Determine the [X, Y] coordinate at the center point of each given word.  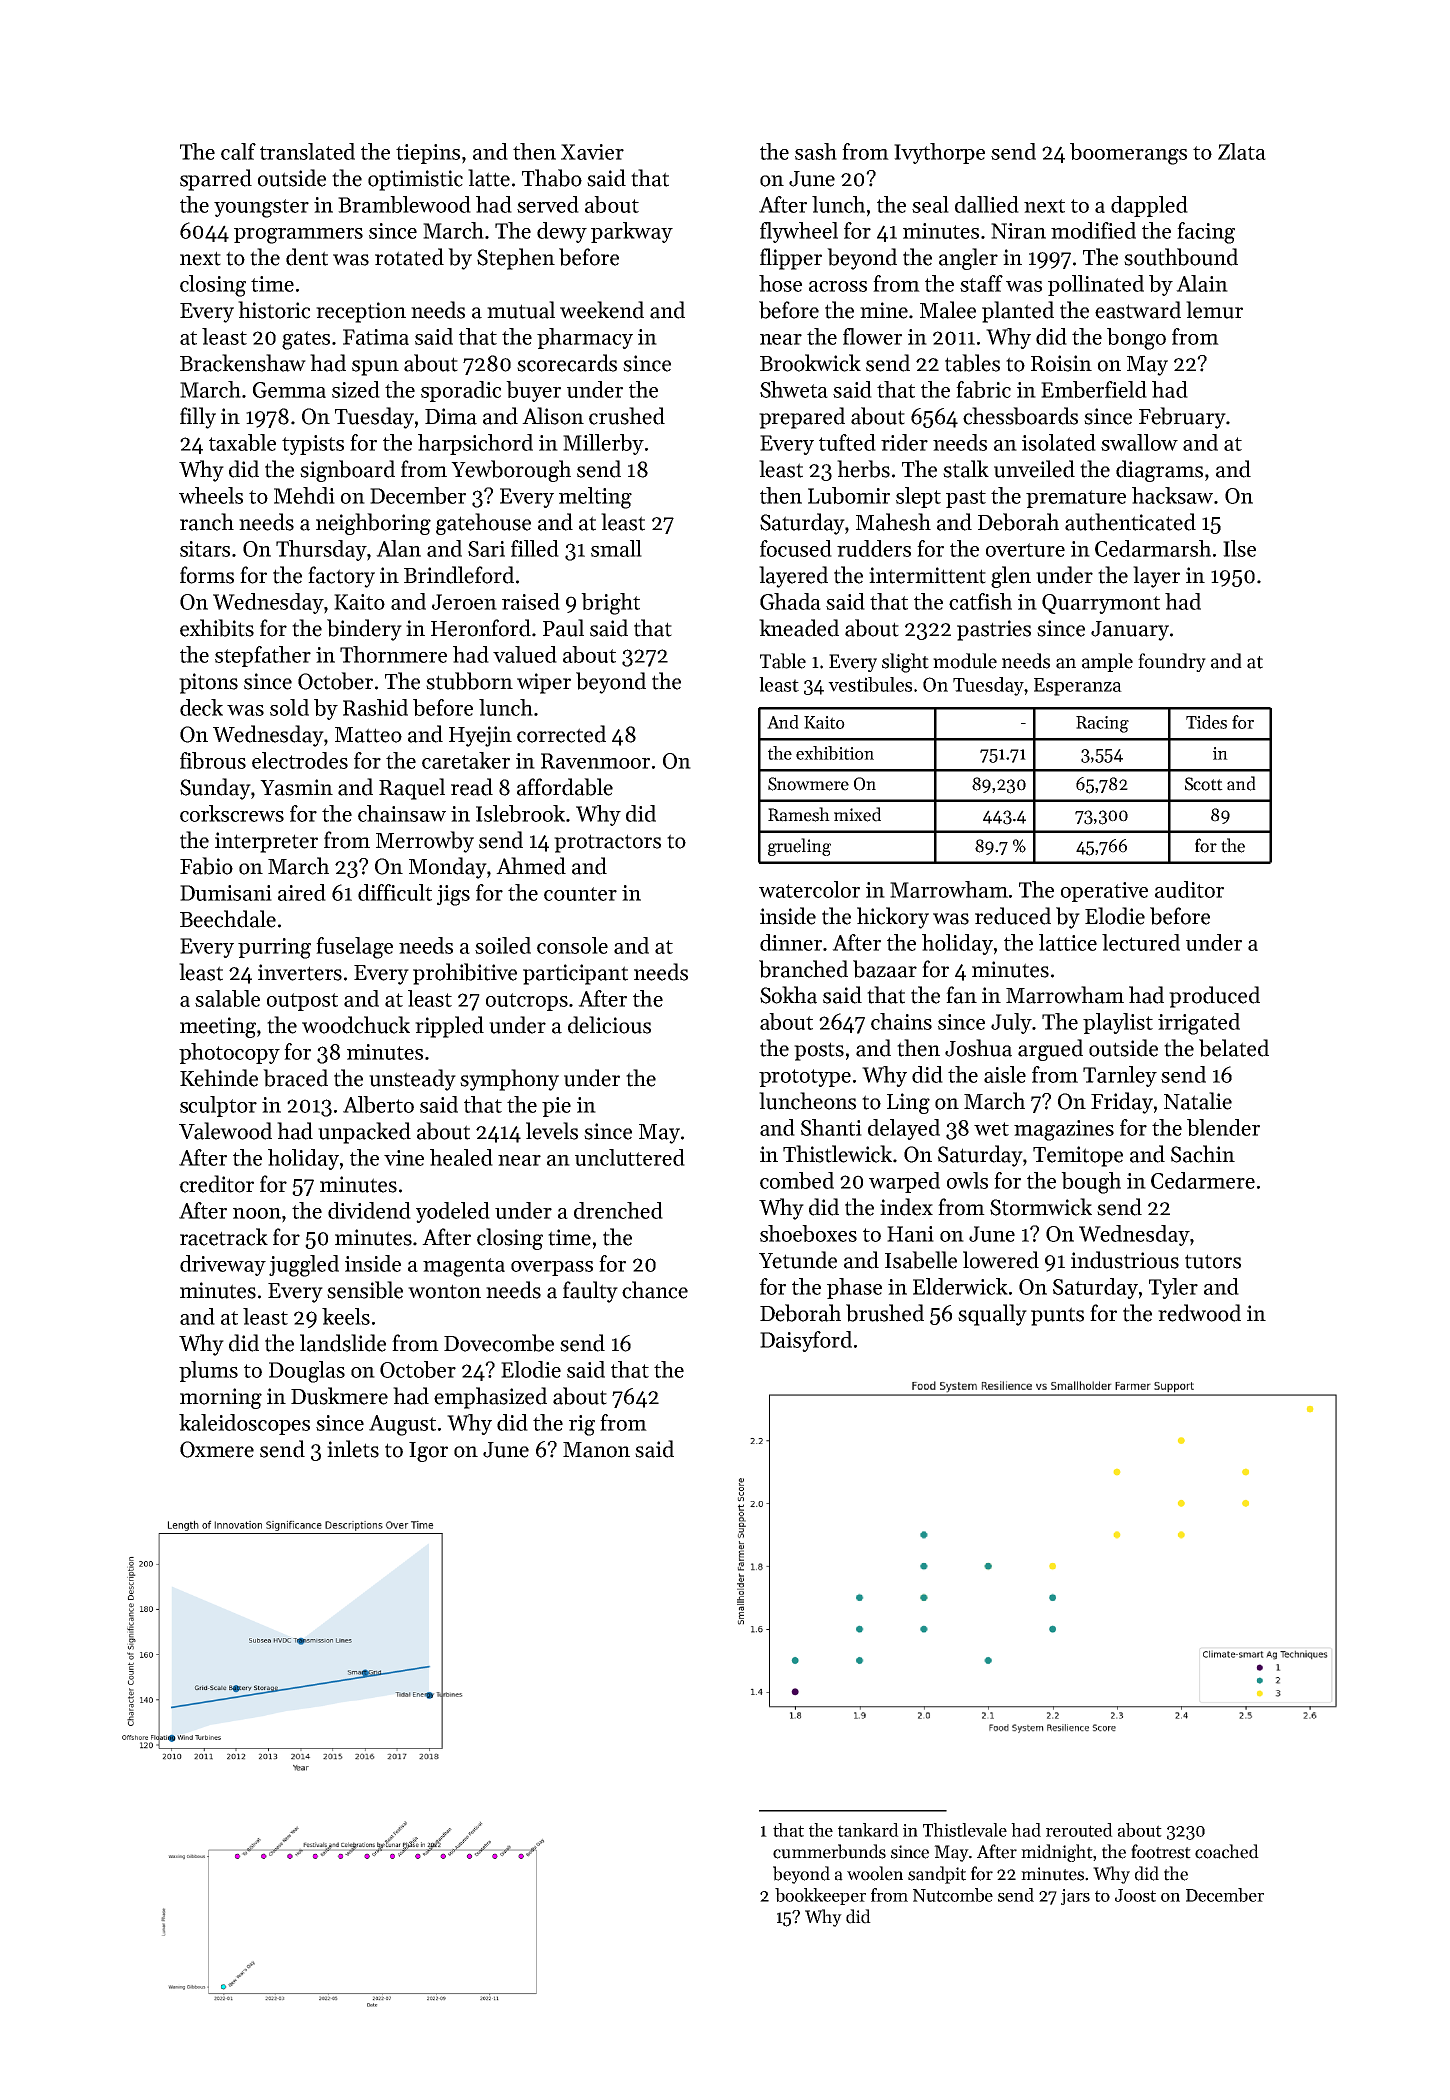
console [572, 945]
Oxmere [217, 1449]
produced [1214, 997]
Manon [596, 1450]
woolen [875, 1873]
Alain [1202, 283]
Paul [563, 628]
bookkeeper [820, 1896]
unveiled [1034, 469]
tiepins [428, 154]
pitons [208, 683]
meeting [218, 1027]
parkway [632, 232]
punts [1057, 1316]
